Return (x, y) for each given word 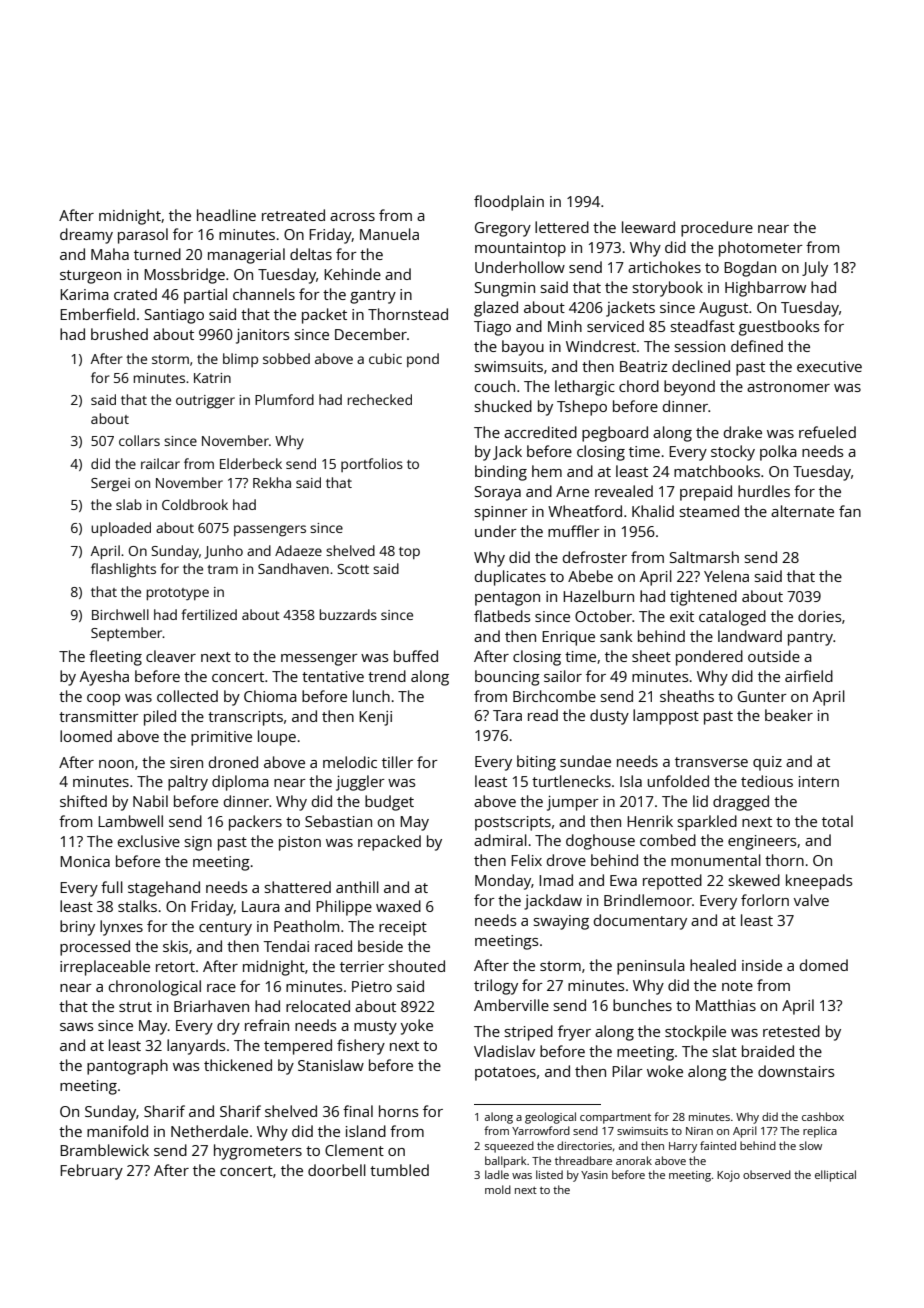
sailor (563, 676)
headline (226, 215)
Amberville (511, 1005)
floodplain (509, 203)
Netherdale (209, 1131)
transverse (711, 762)
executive (829, 366)
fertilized (209, 614)
